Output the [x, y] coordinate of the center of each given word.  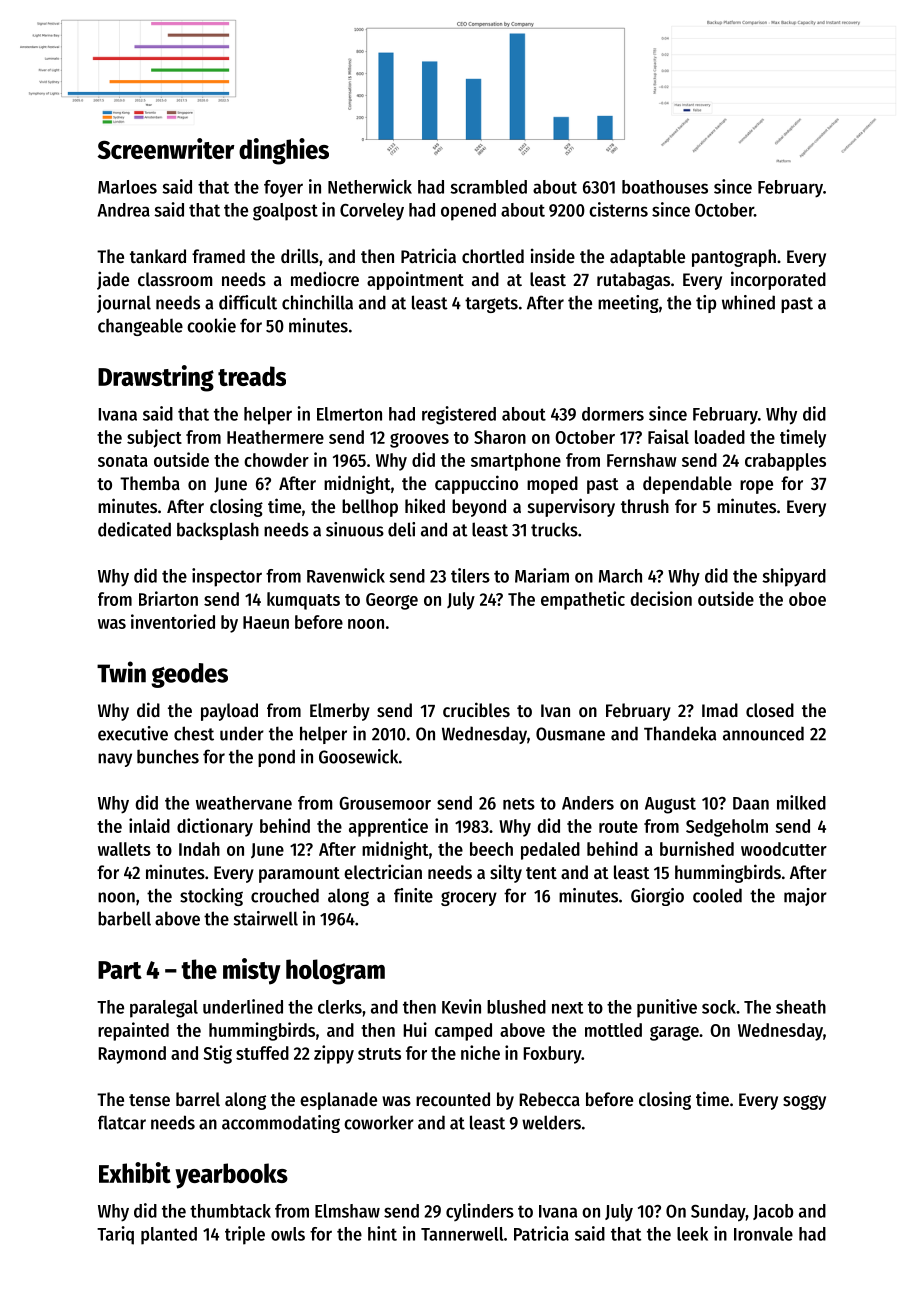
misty [252, 971]
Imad [720, 710]
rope [756, 487]
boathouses [665, 187]
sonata [123, 461]
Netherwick [370, 186]
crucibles [476, 709]
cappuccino [476, 484]
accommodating [281, 1124]
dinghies [284, 151]
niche [480, 1052]
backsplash [218, 531]
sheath [801, 1007]
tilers [470, 575]
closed [770, 710]
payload [229, 712]
